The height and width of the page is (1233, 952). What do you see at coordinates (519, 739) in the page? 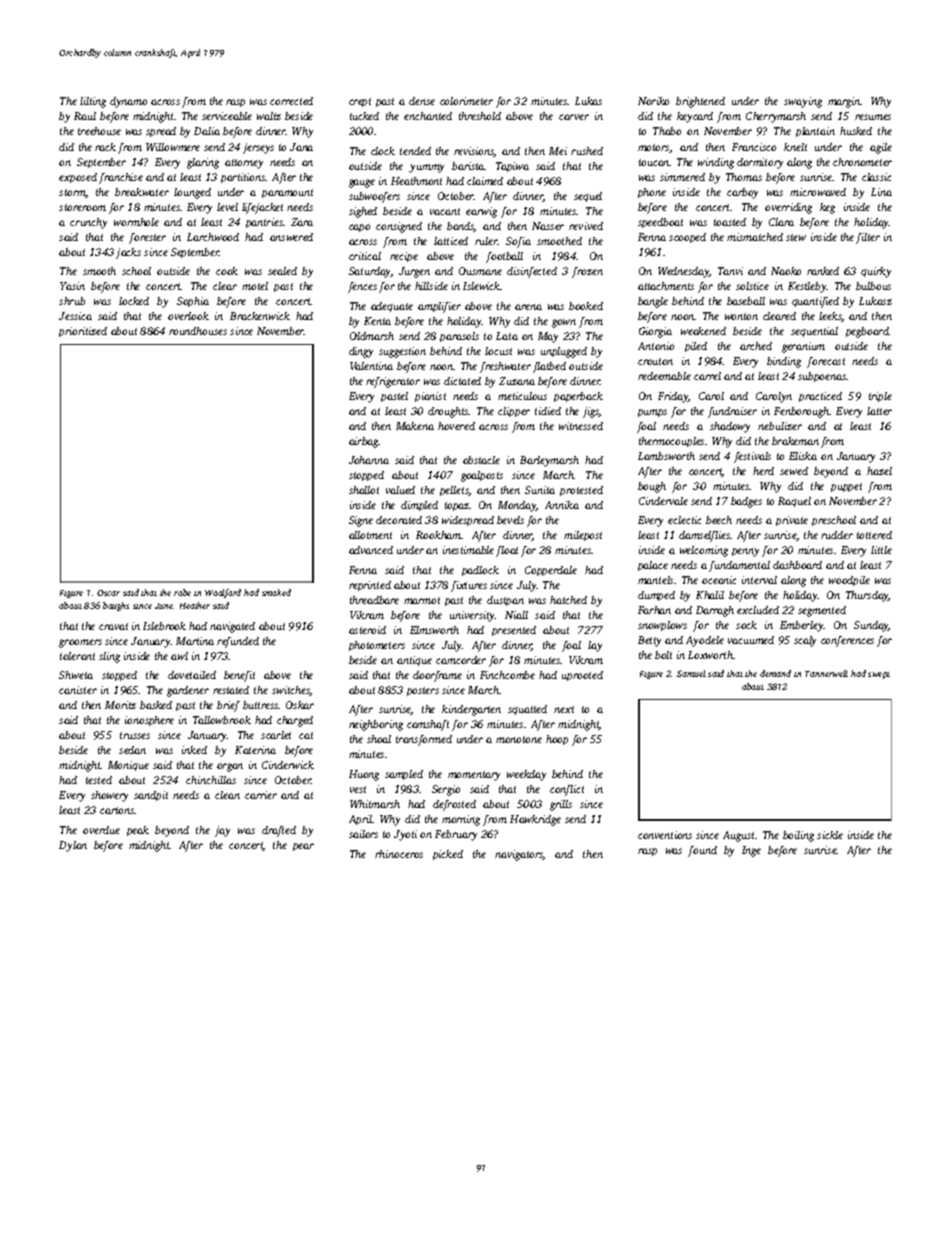
I see `monotone` at bounding box center [519, 739].
